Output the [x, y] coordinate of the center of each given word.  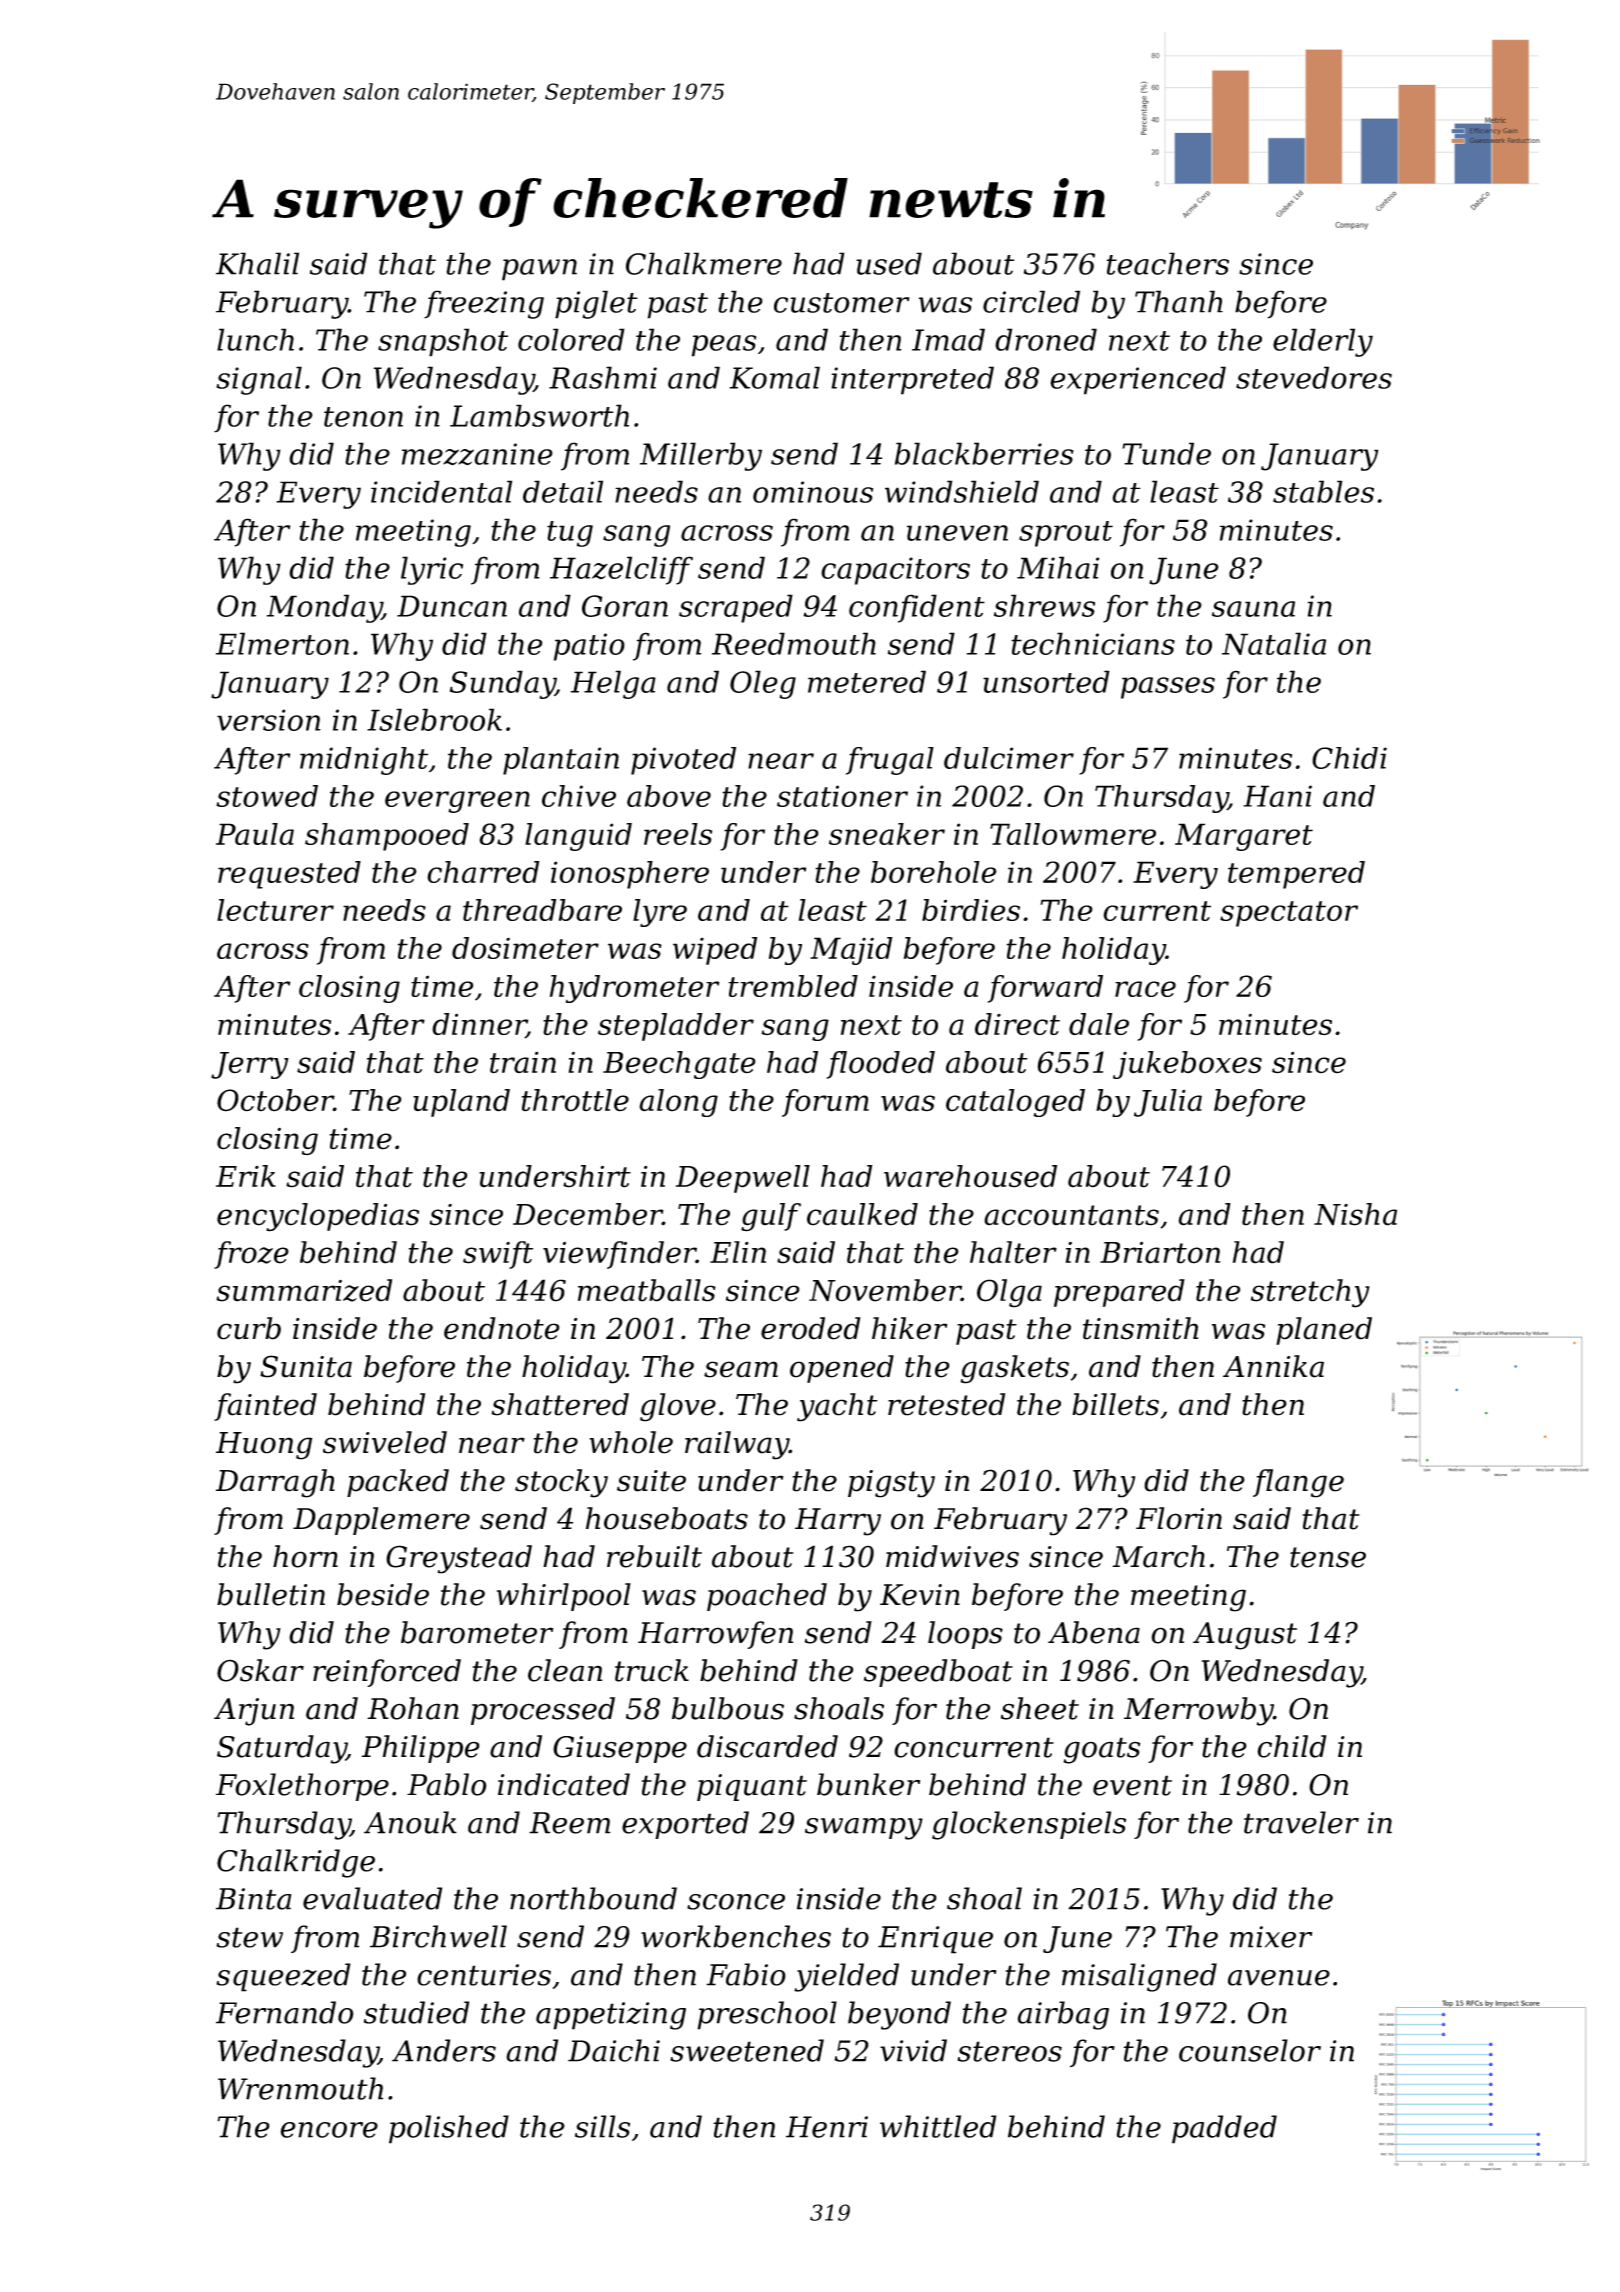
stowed [267, 796]
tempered [1296, 875]
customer [842, 303]
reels [678, 834]
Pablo [447, 1784]
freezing [484, 304]
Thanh [1179, 301]
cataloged [1015, 1103]
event [1132, 1785]
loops [965, 1635]
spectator [1289, 914]
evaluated [372, 1898]
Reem [569, 1823]
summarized [304, 1290]
